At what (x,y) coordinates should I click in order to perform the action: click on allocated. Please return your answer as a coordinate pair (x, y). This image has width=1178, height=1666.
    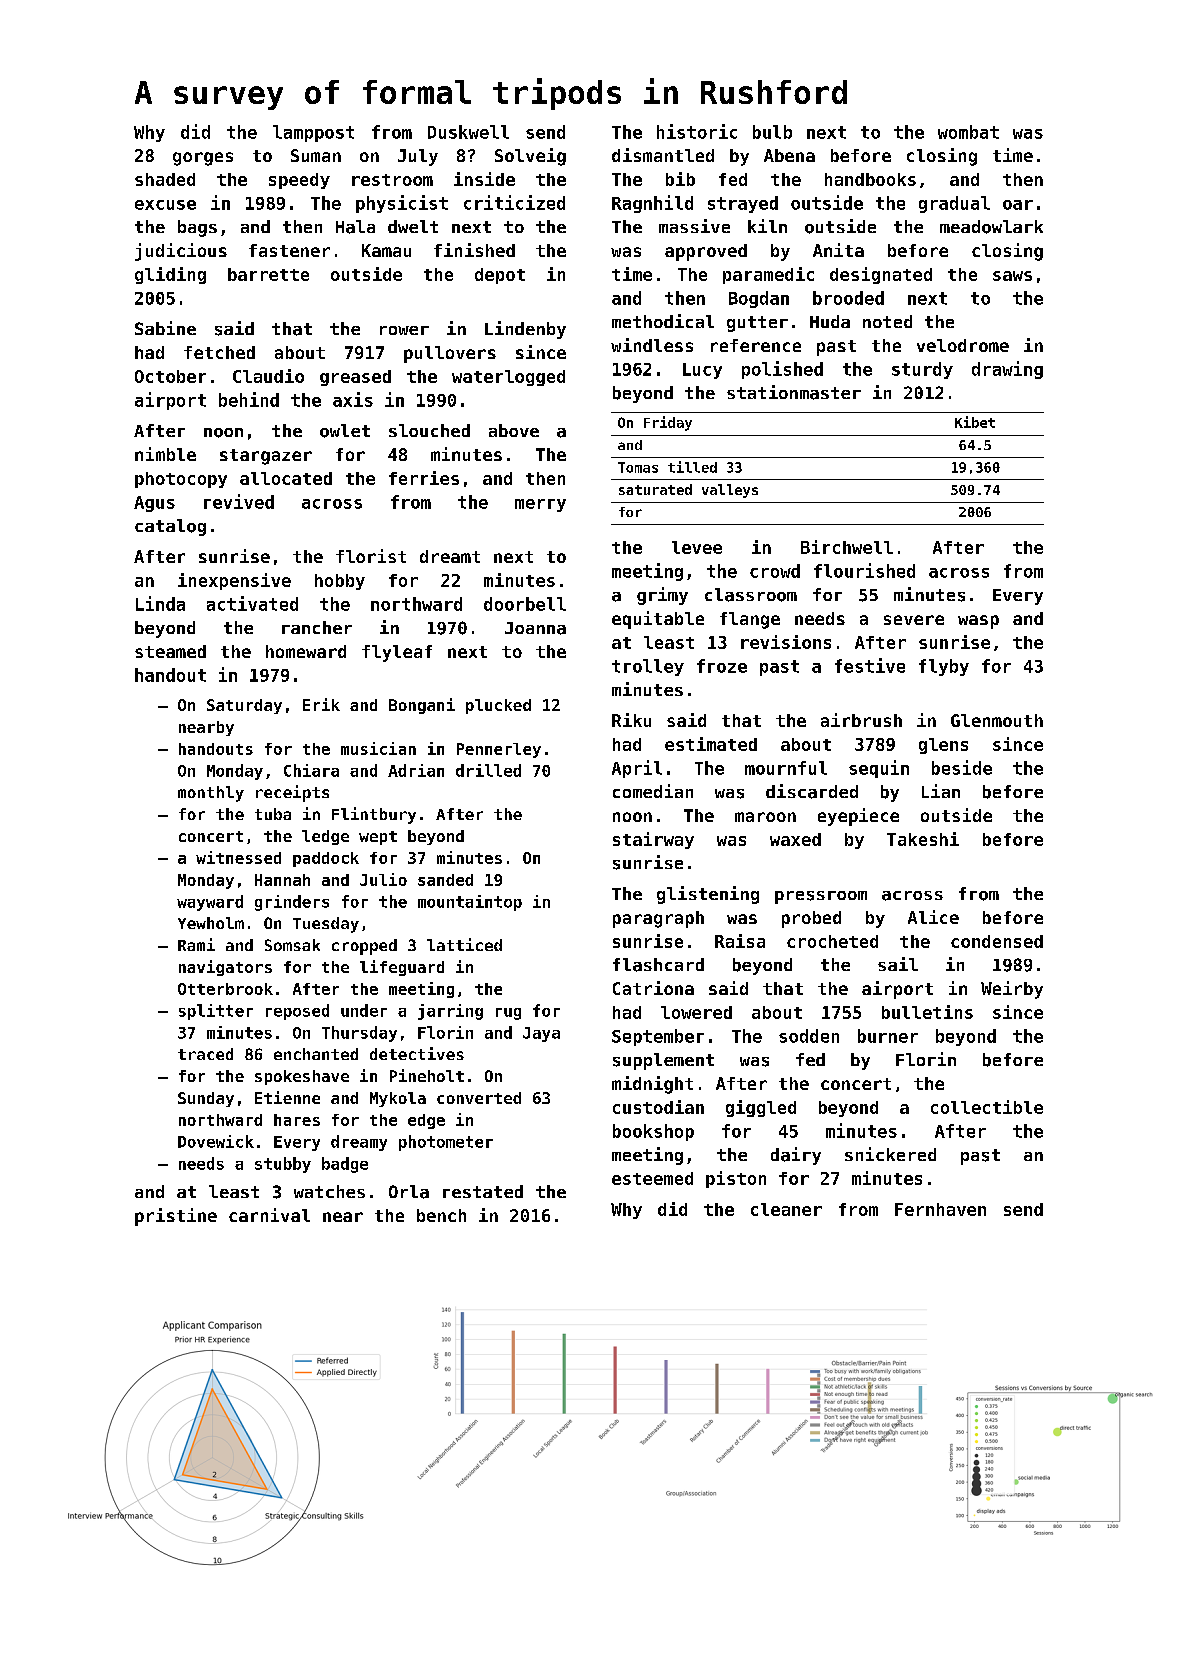
    Looking at the image, I should click on (286, 478).
